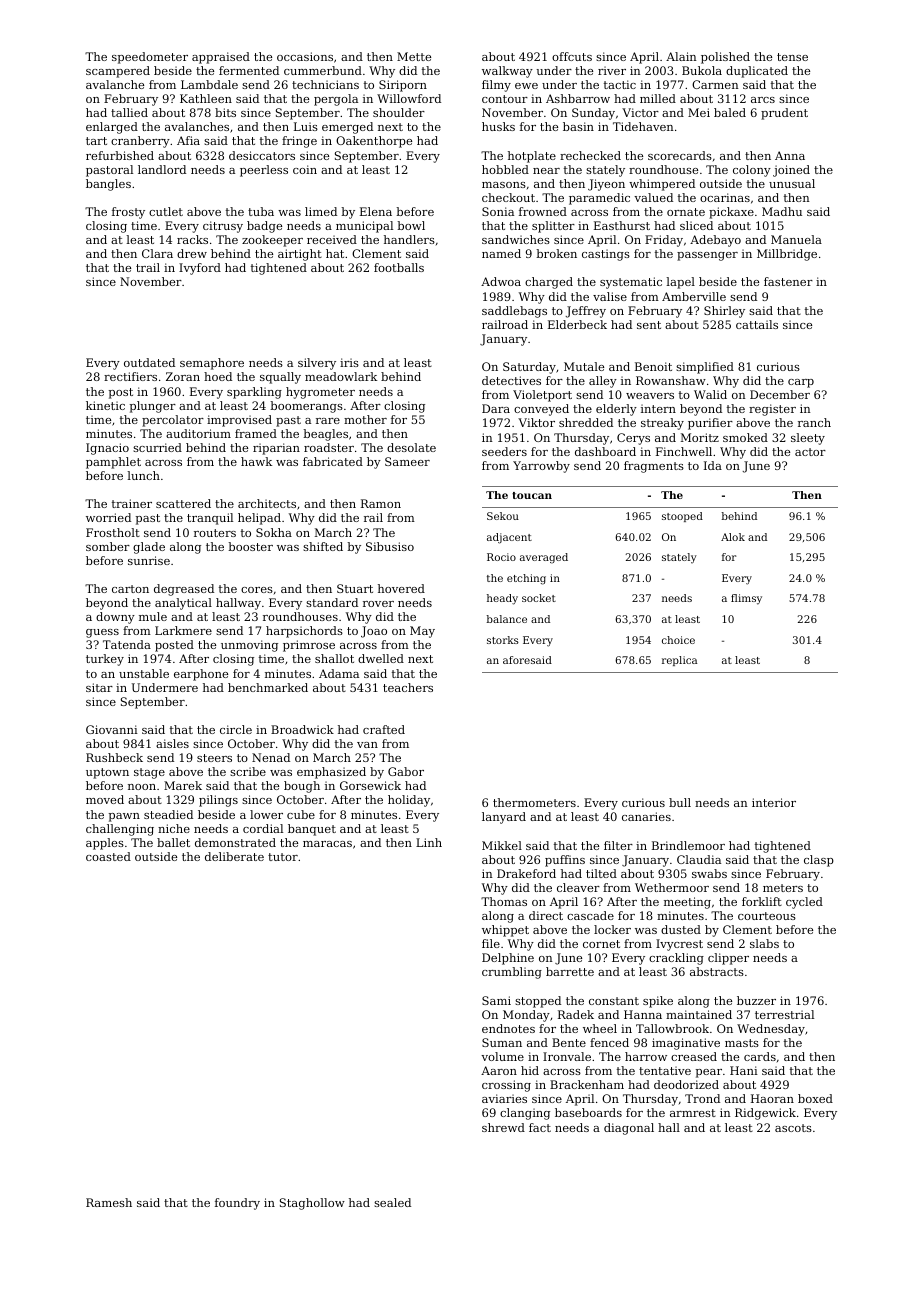 This screenshot has width=924, height=1308. What do you see at coordinates (234, 856) in the screenshot?
I see `deliberate` at bounding box center [234, 856].
